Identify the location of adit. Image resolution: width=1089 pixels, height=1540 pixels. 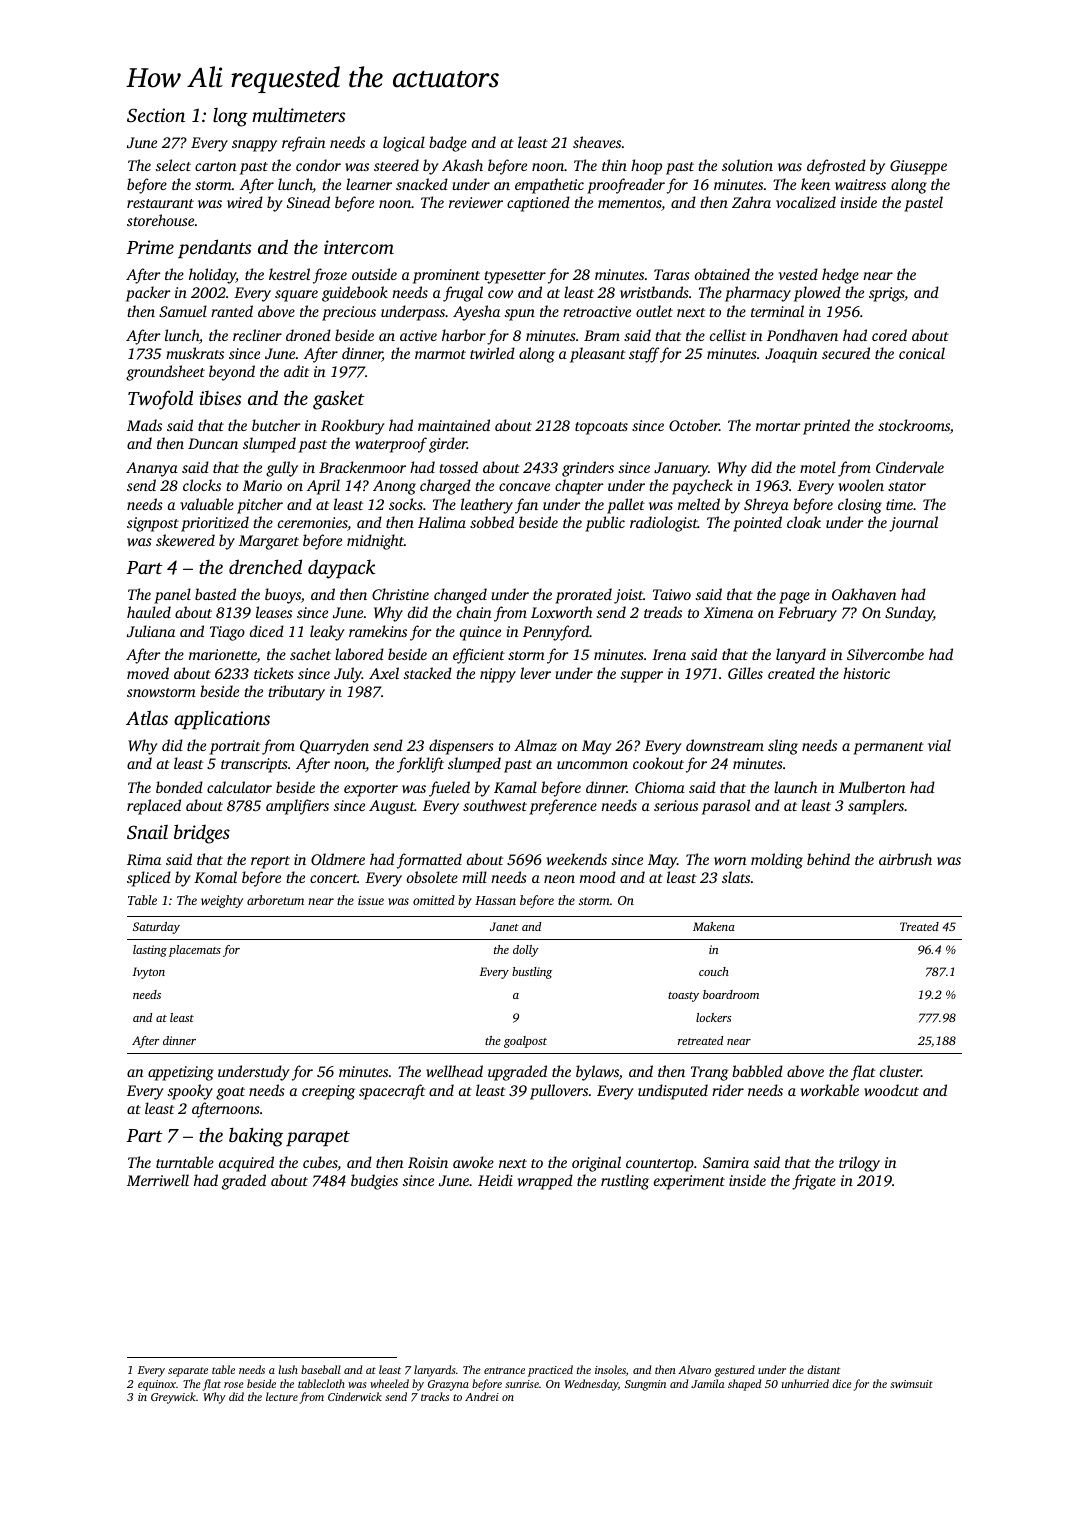
(296, 371).
